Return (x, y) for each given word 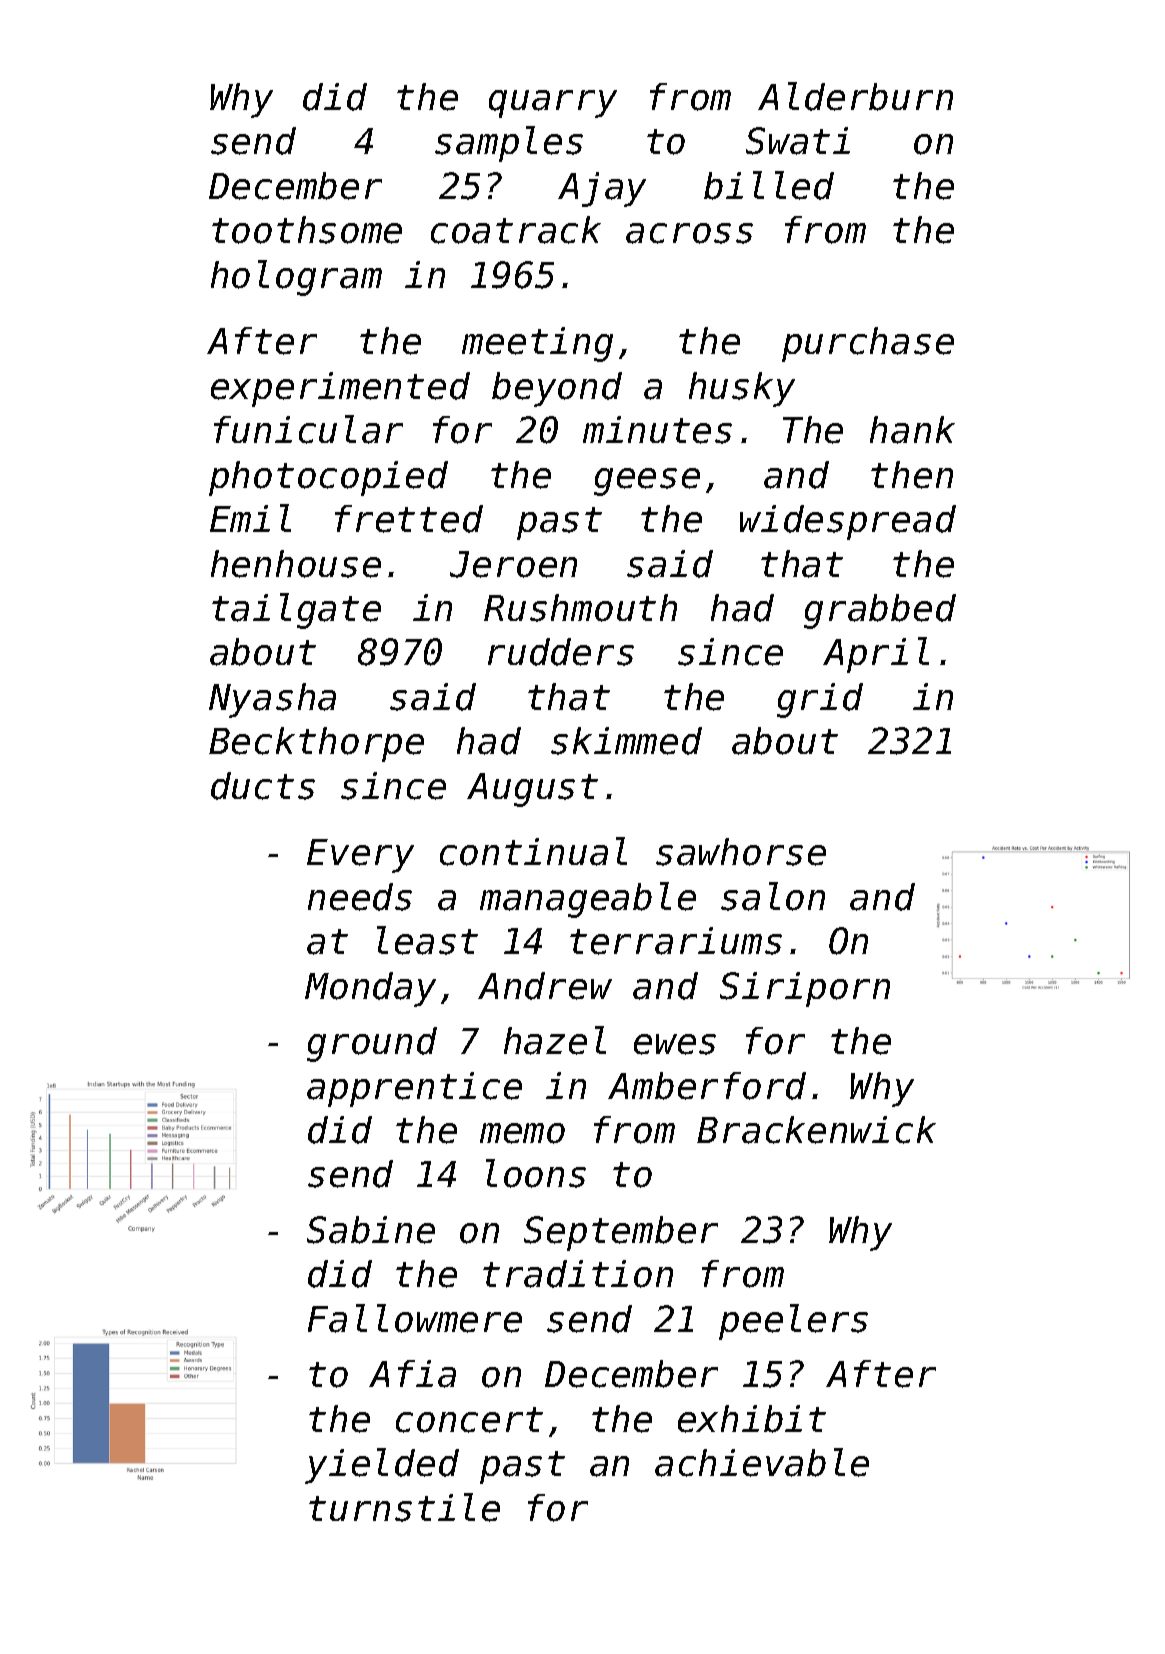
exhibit (752, 1419)
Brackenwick (816, 1130)
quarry (553, 104)
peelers (793, 1322)
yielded (382, 1466)
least (427, 940)
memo (522, 1133)
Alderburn (855, 96)
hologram (296, 278)
